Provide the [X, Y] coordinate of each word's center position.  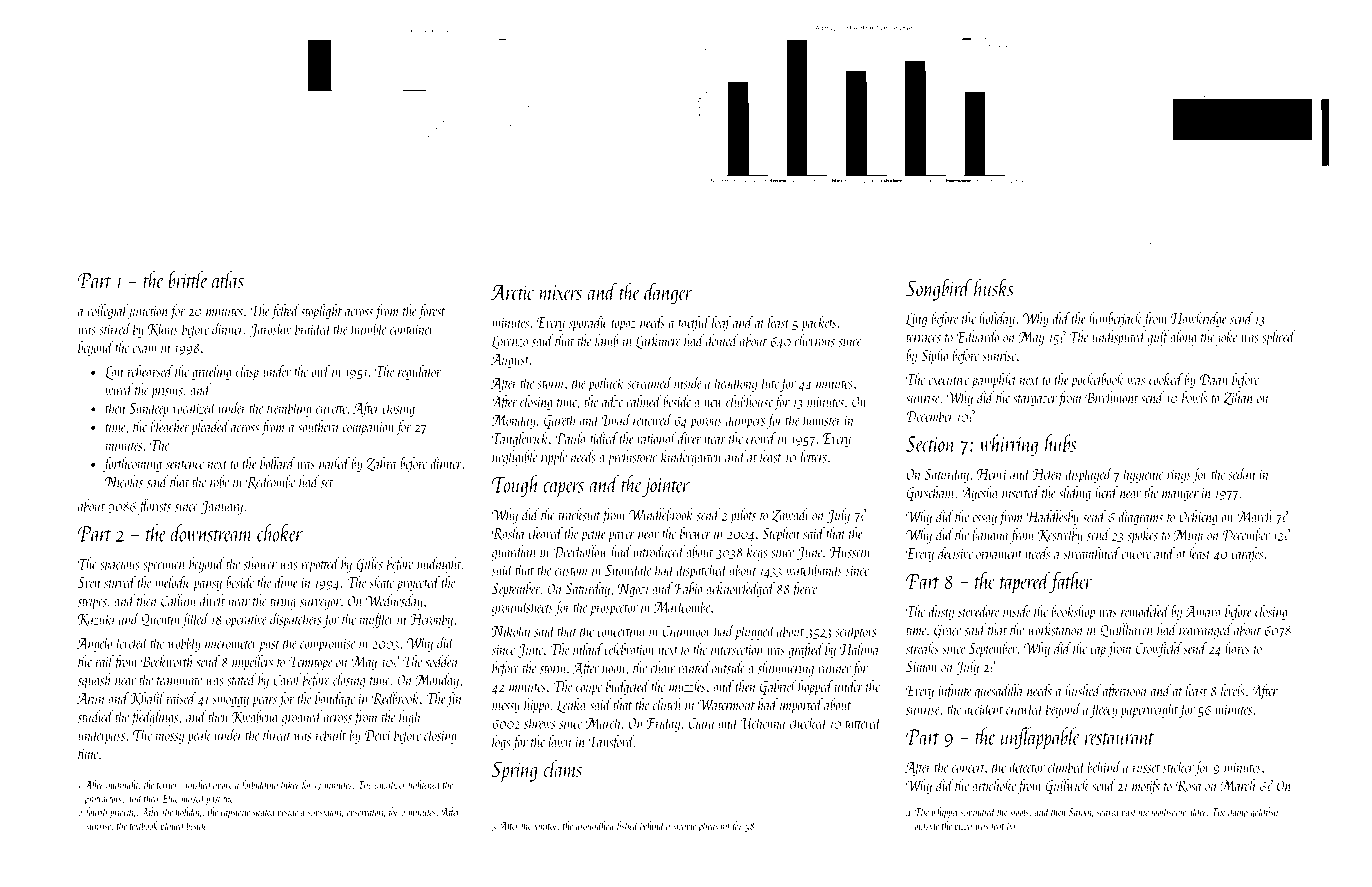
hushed [1083, 690]
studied [96, 716]
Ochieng [1198, 518]
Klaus [163, 329]
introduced [659, 551]
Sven [89, 582]
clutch [667, 704]
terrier [167, 785]
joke [1226, 338]
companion [369, 429]
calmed [644, 401]
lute [770, 382]
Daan [1214, 379]
